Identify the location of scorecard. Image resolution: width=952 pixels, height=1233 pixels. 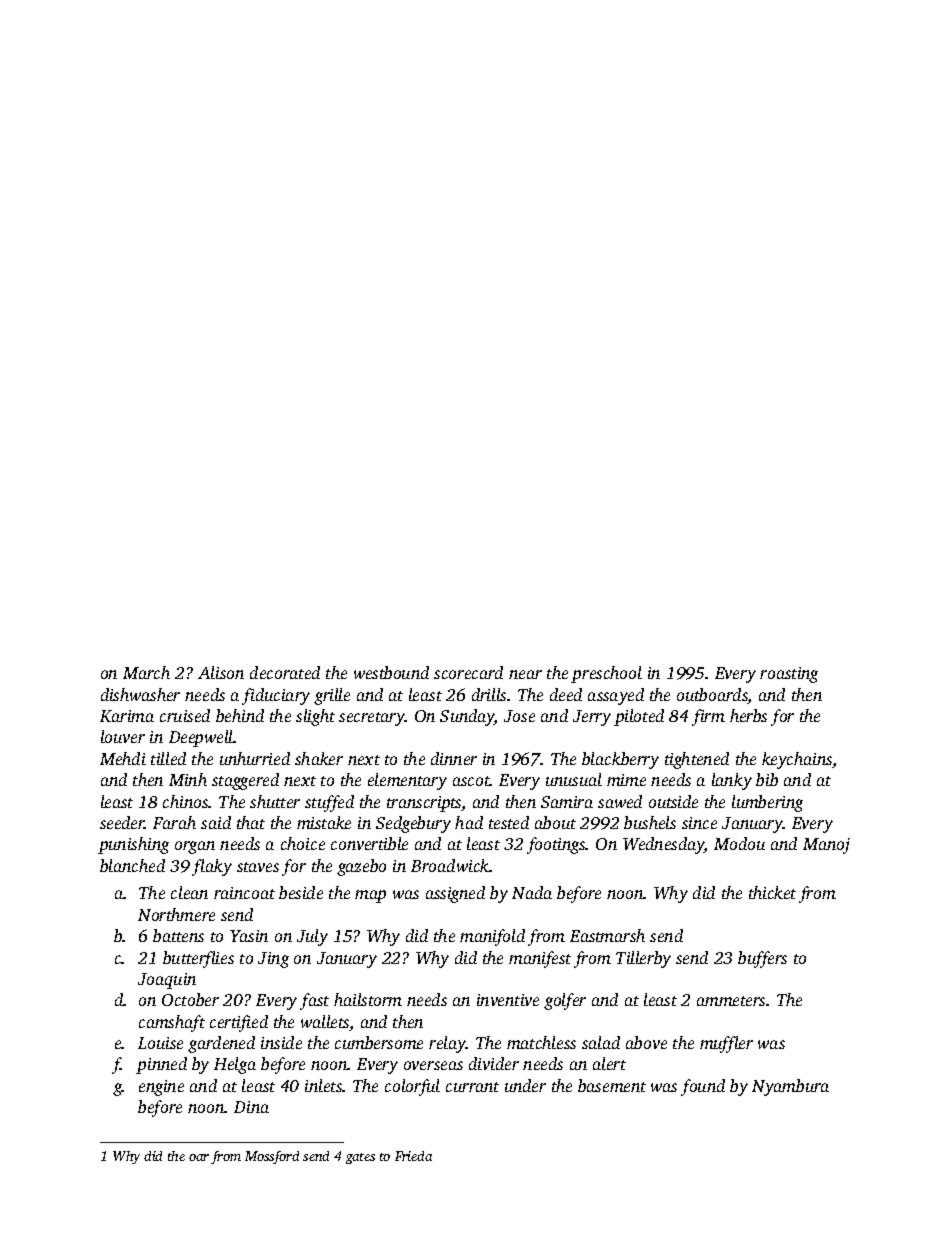
(468, 672).
